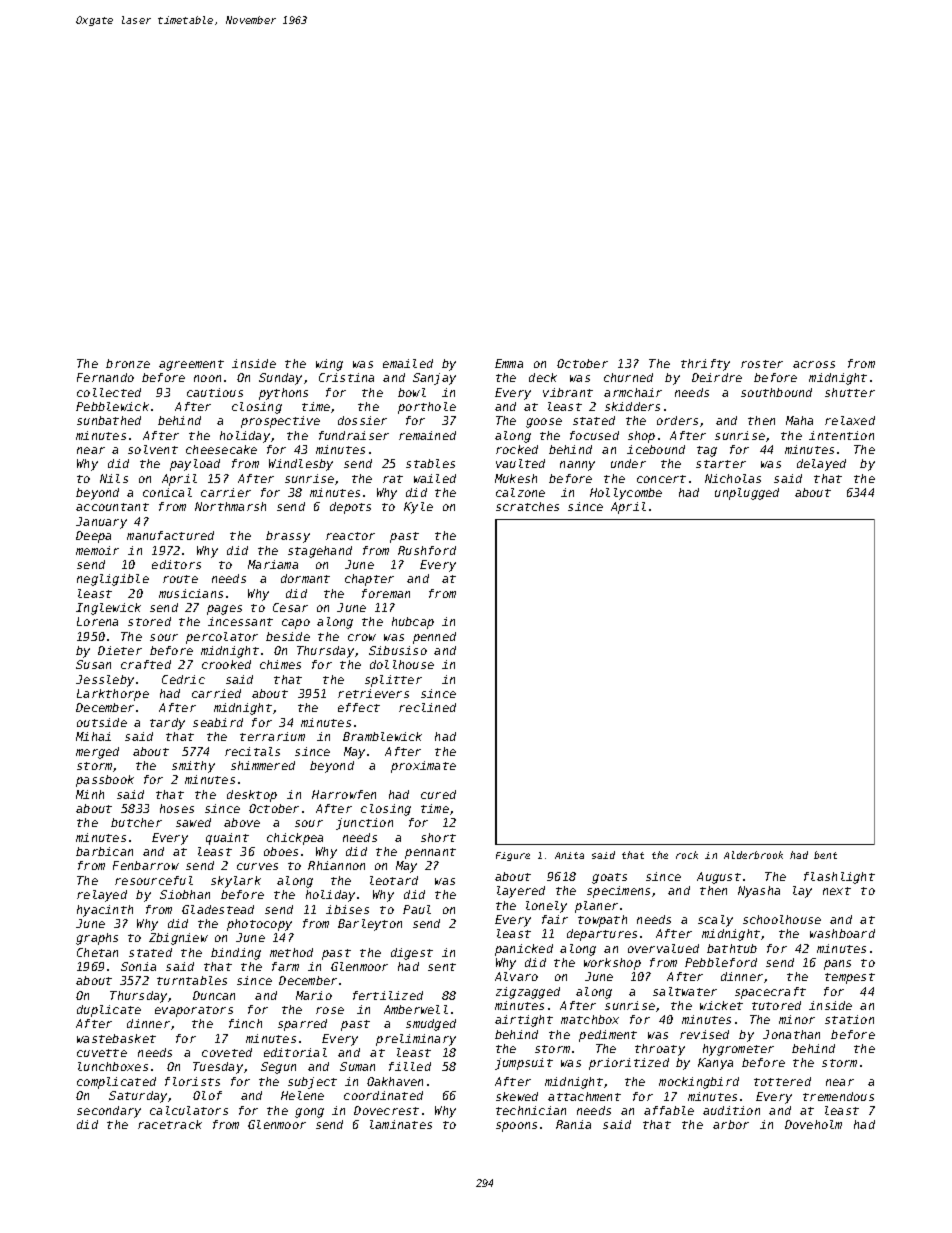 This screenshot has height=1233, width=952. What do you see at coordinates (227, 1052) in the screenshot?
I see `coveted` at bounding box center [227, 1052].
